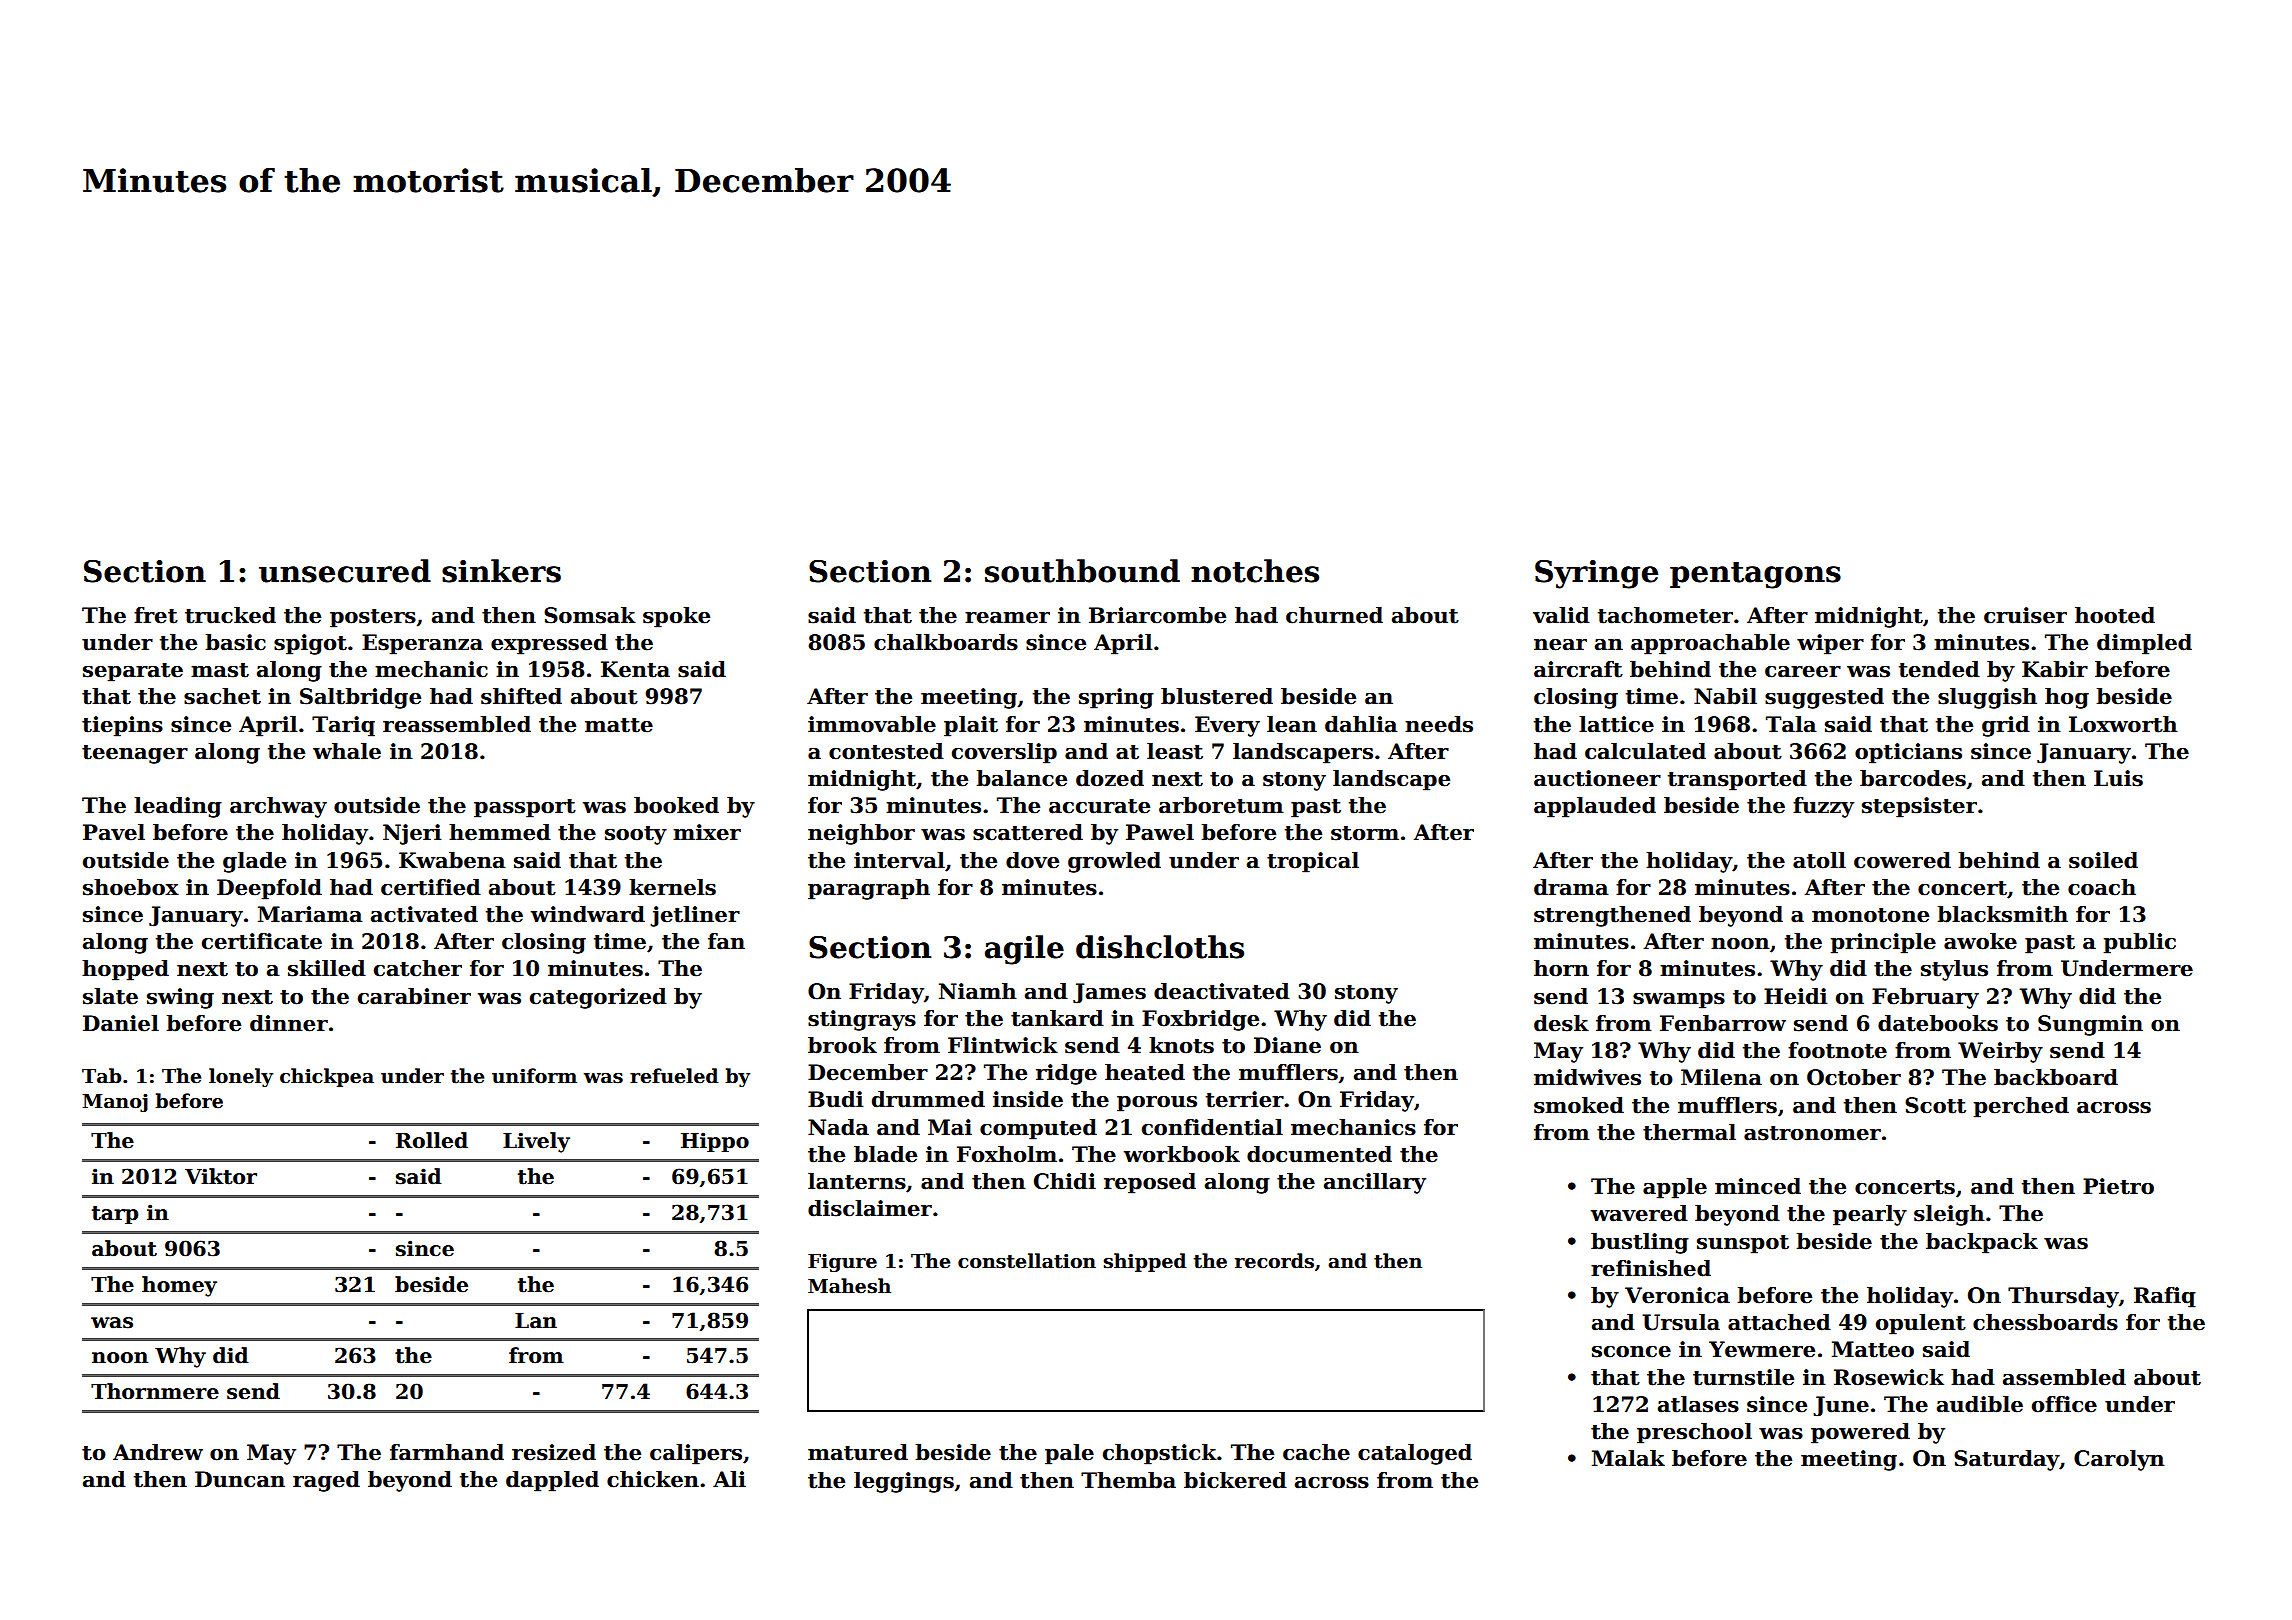 This image has width=2292, height=1620. What do you see at coordinates (431, 887) in the image?
I see `certified` at bounding box center [431, 887].
